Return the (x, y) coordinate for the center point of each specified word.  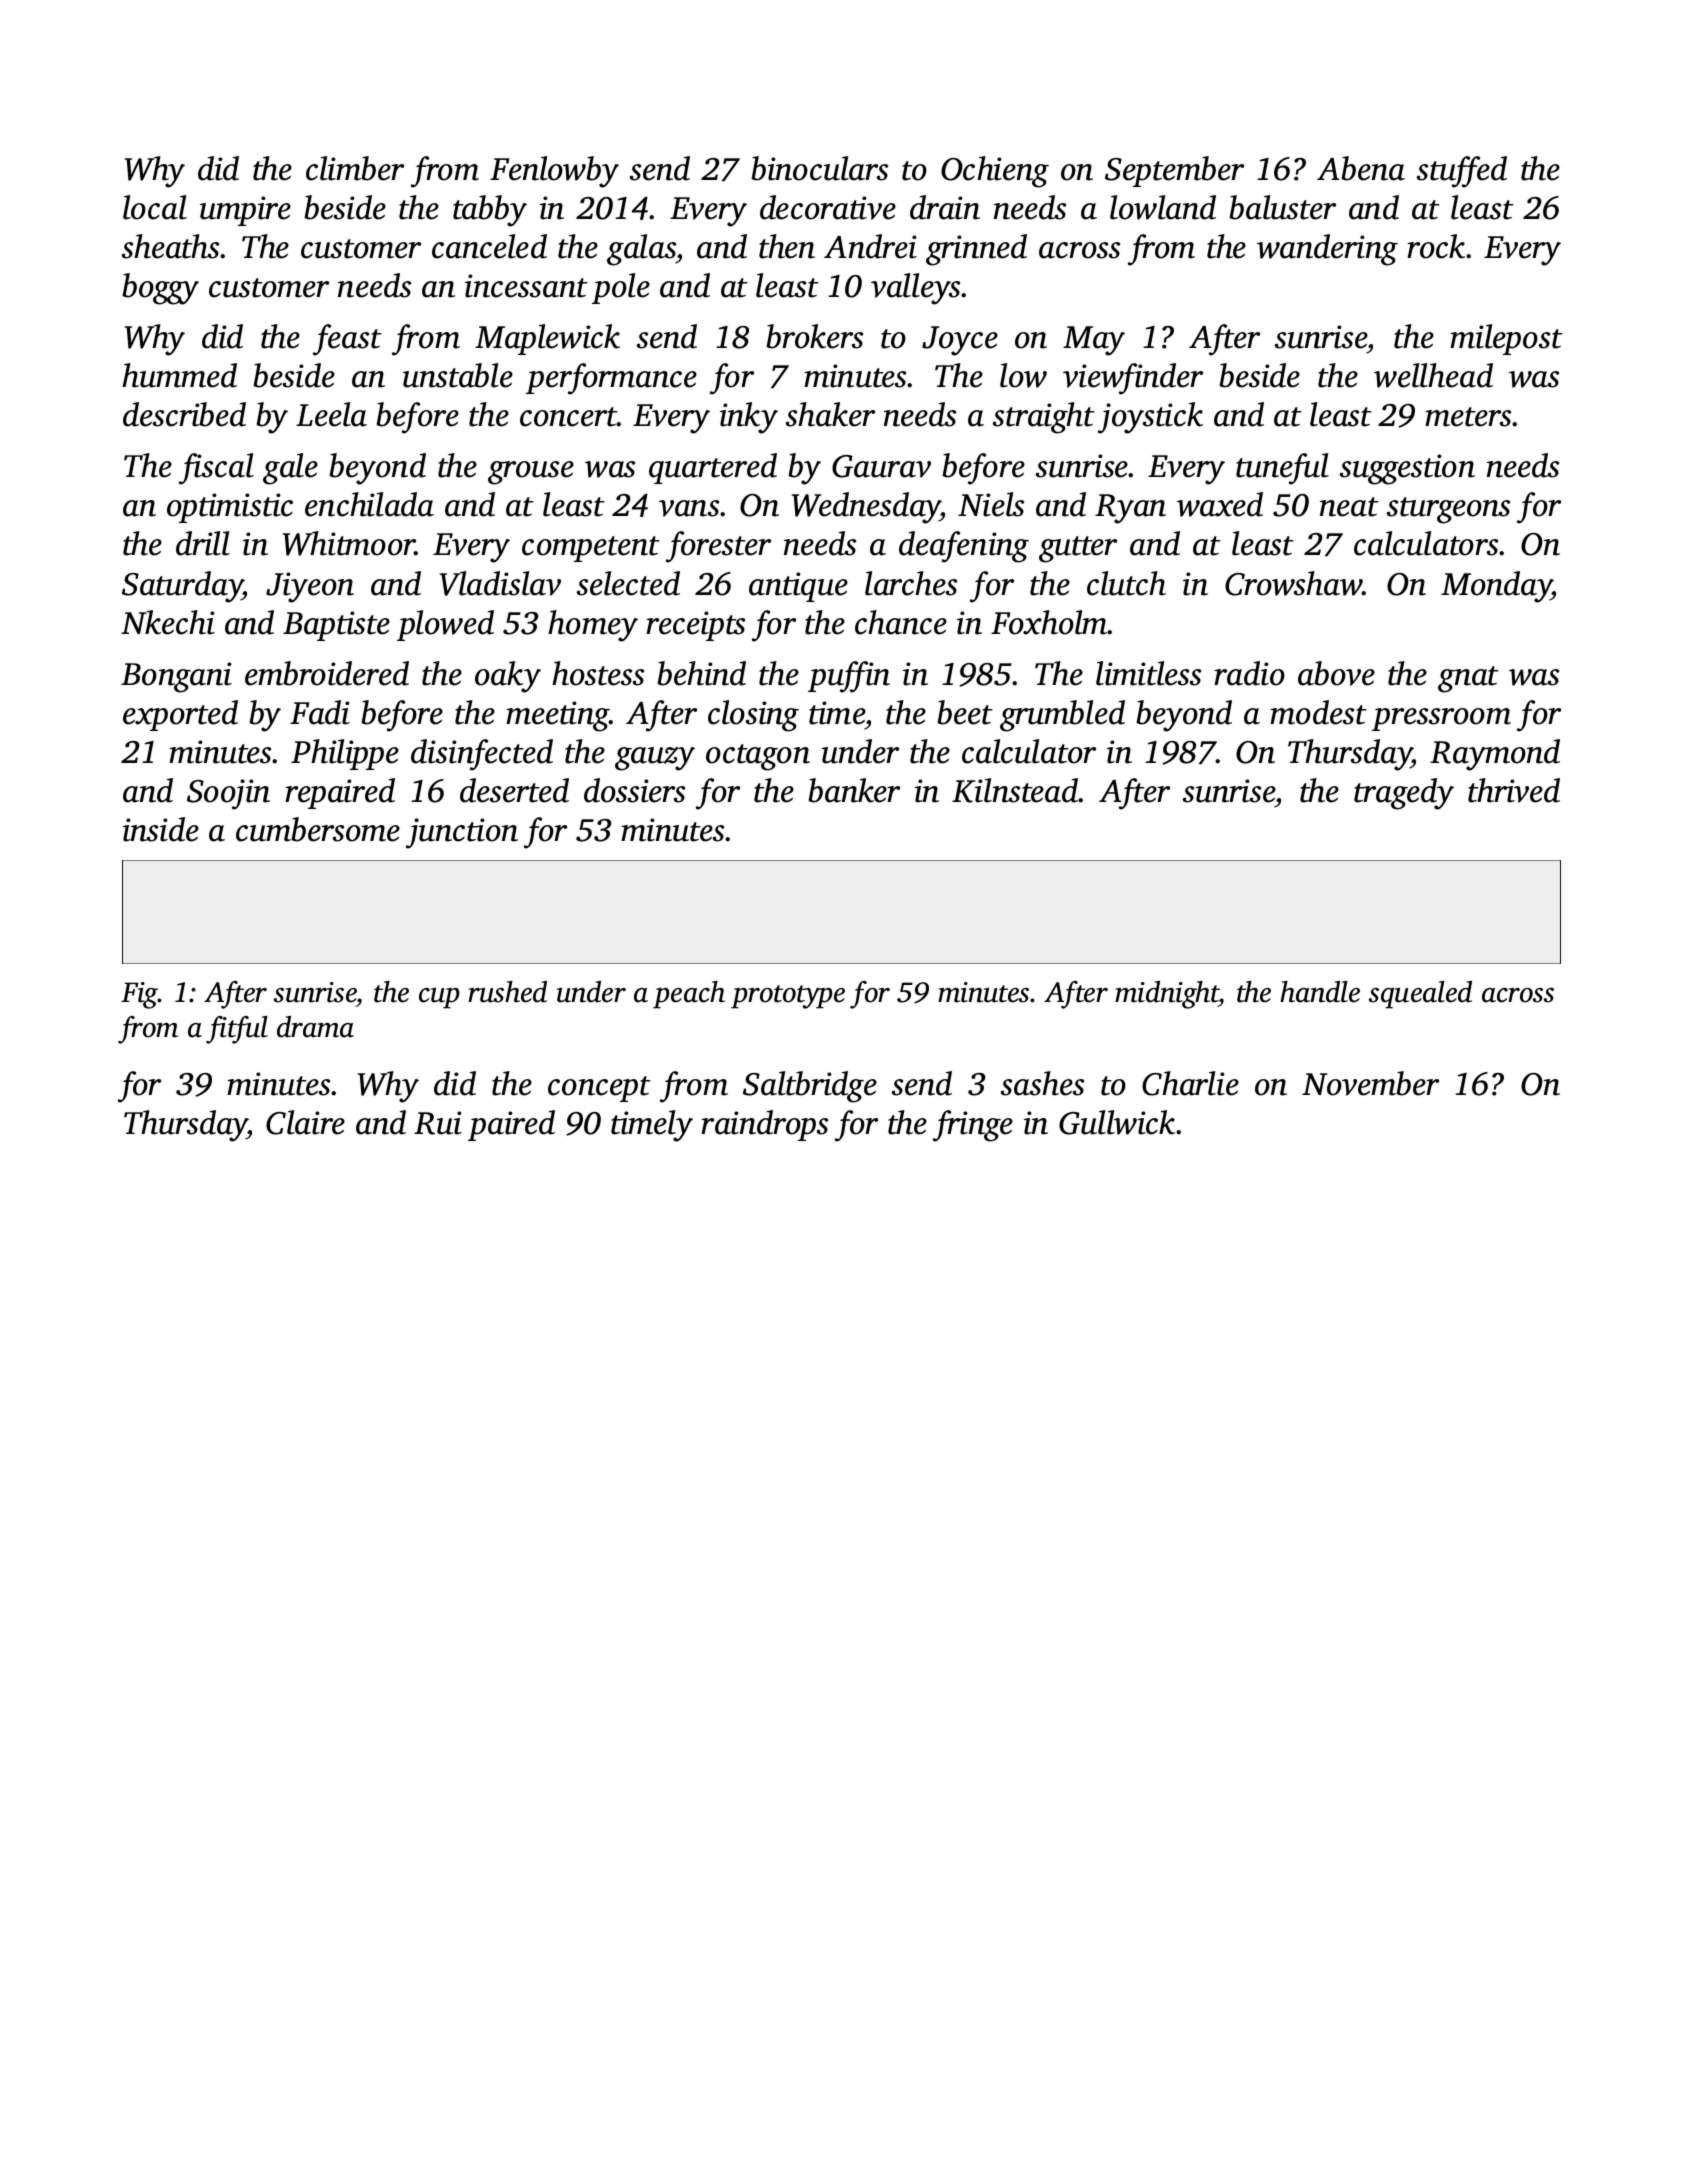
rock (1436, 246)
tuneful (1282, 469)
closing (753, 716)
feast (347, 340)
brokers (814, 336)
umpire (245, 211)
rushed (507, 992)
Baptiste (336, 626)
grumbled (1062, 716)
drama (315, 1027)
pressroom (1441, 719)
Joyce (960, 341)
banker (854, 790)
